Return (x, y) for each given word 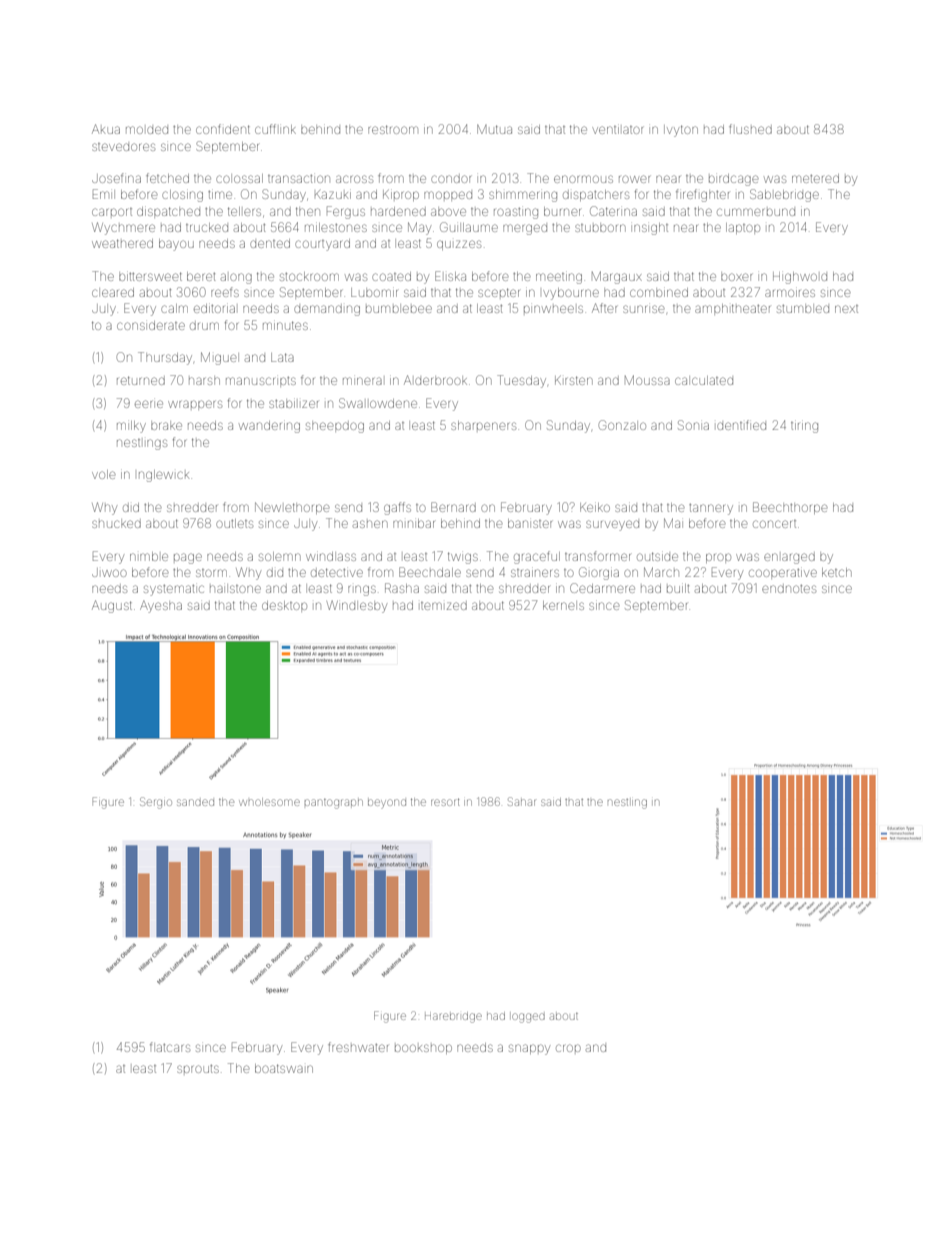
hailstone (235, 589)
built (678, 588)
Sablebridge (784, 195)
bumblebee (399, 309)
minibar (414, 523)
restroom (393, 129)
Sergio (156, 803)
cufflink (275, 129)
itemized (444, 606)
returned (141, 380)
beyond (387, 804)
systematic (174, 590)
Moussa (647, 380)
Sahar (521, 801)
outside (657, 556)
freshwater (358, 1047)
